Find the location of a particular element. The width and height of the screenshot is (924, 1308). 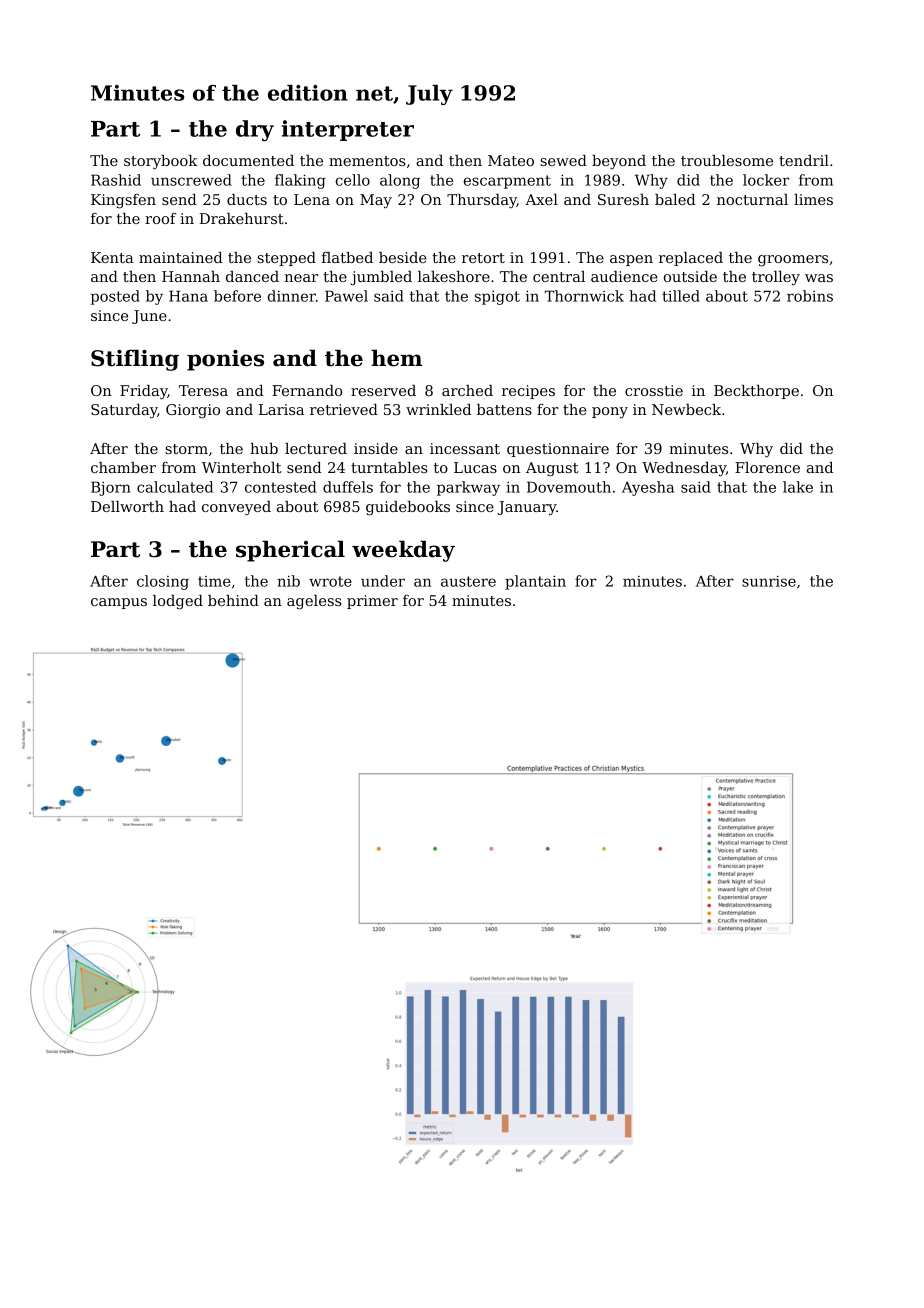

unscrewed is located at coordinates (191, 180).
